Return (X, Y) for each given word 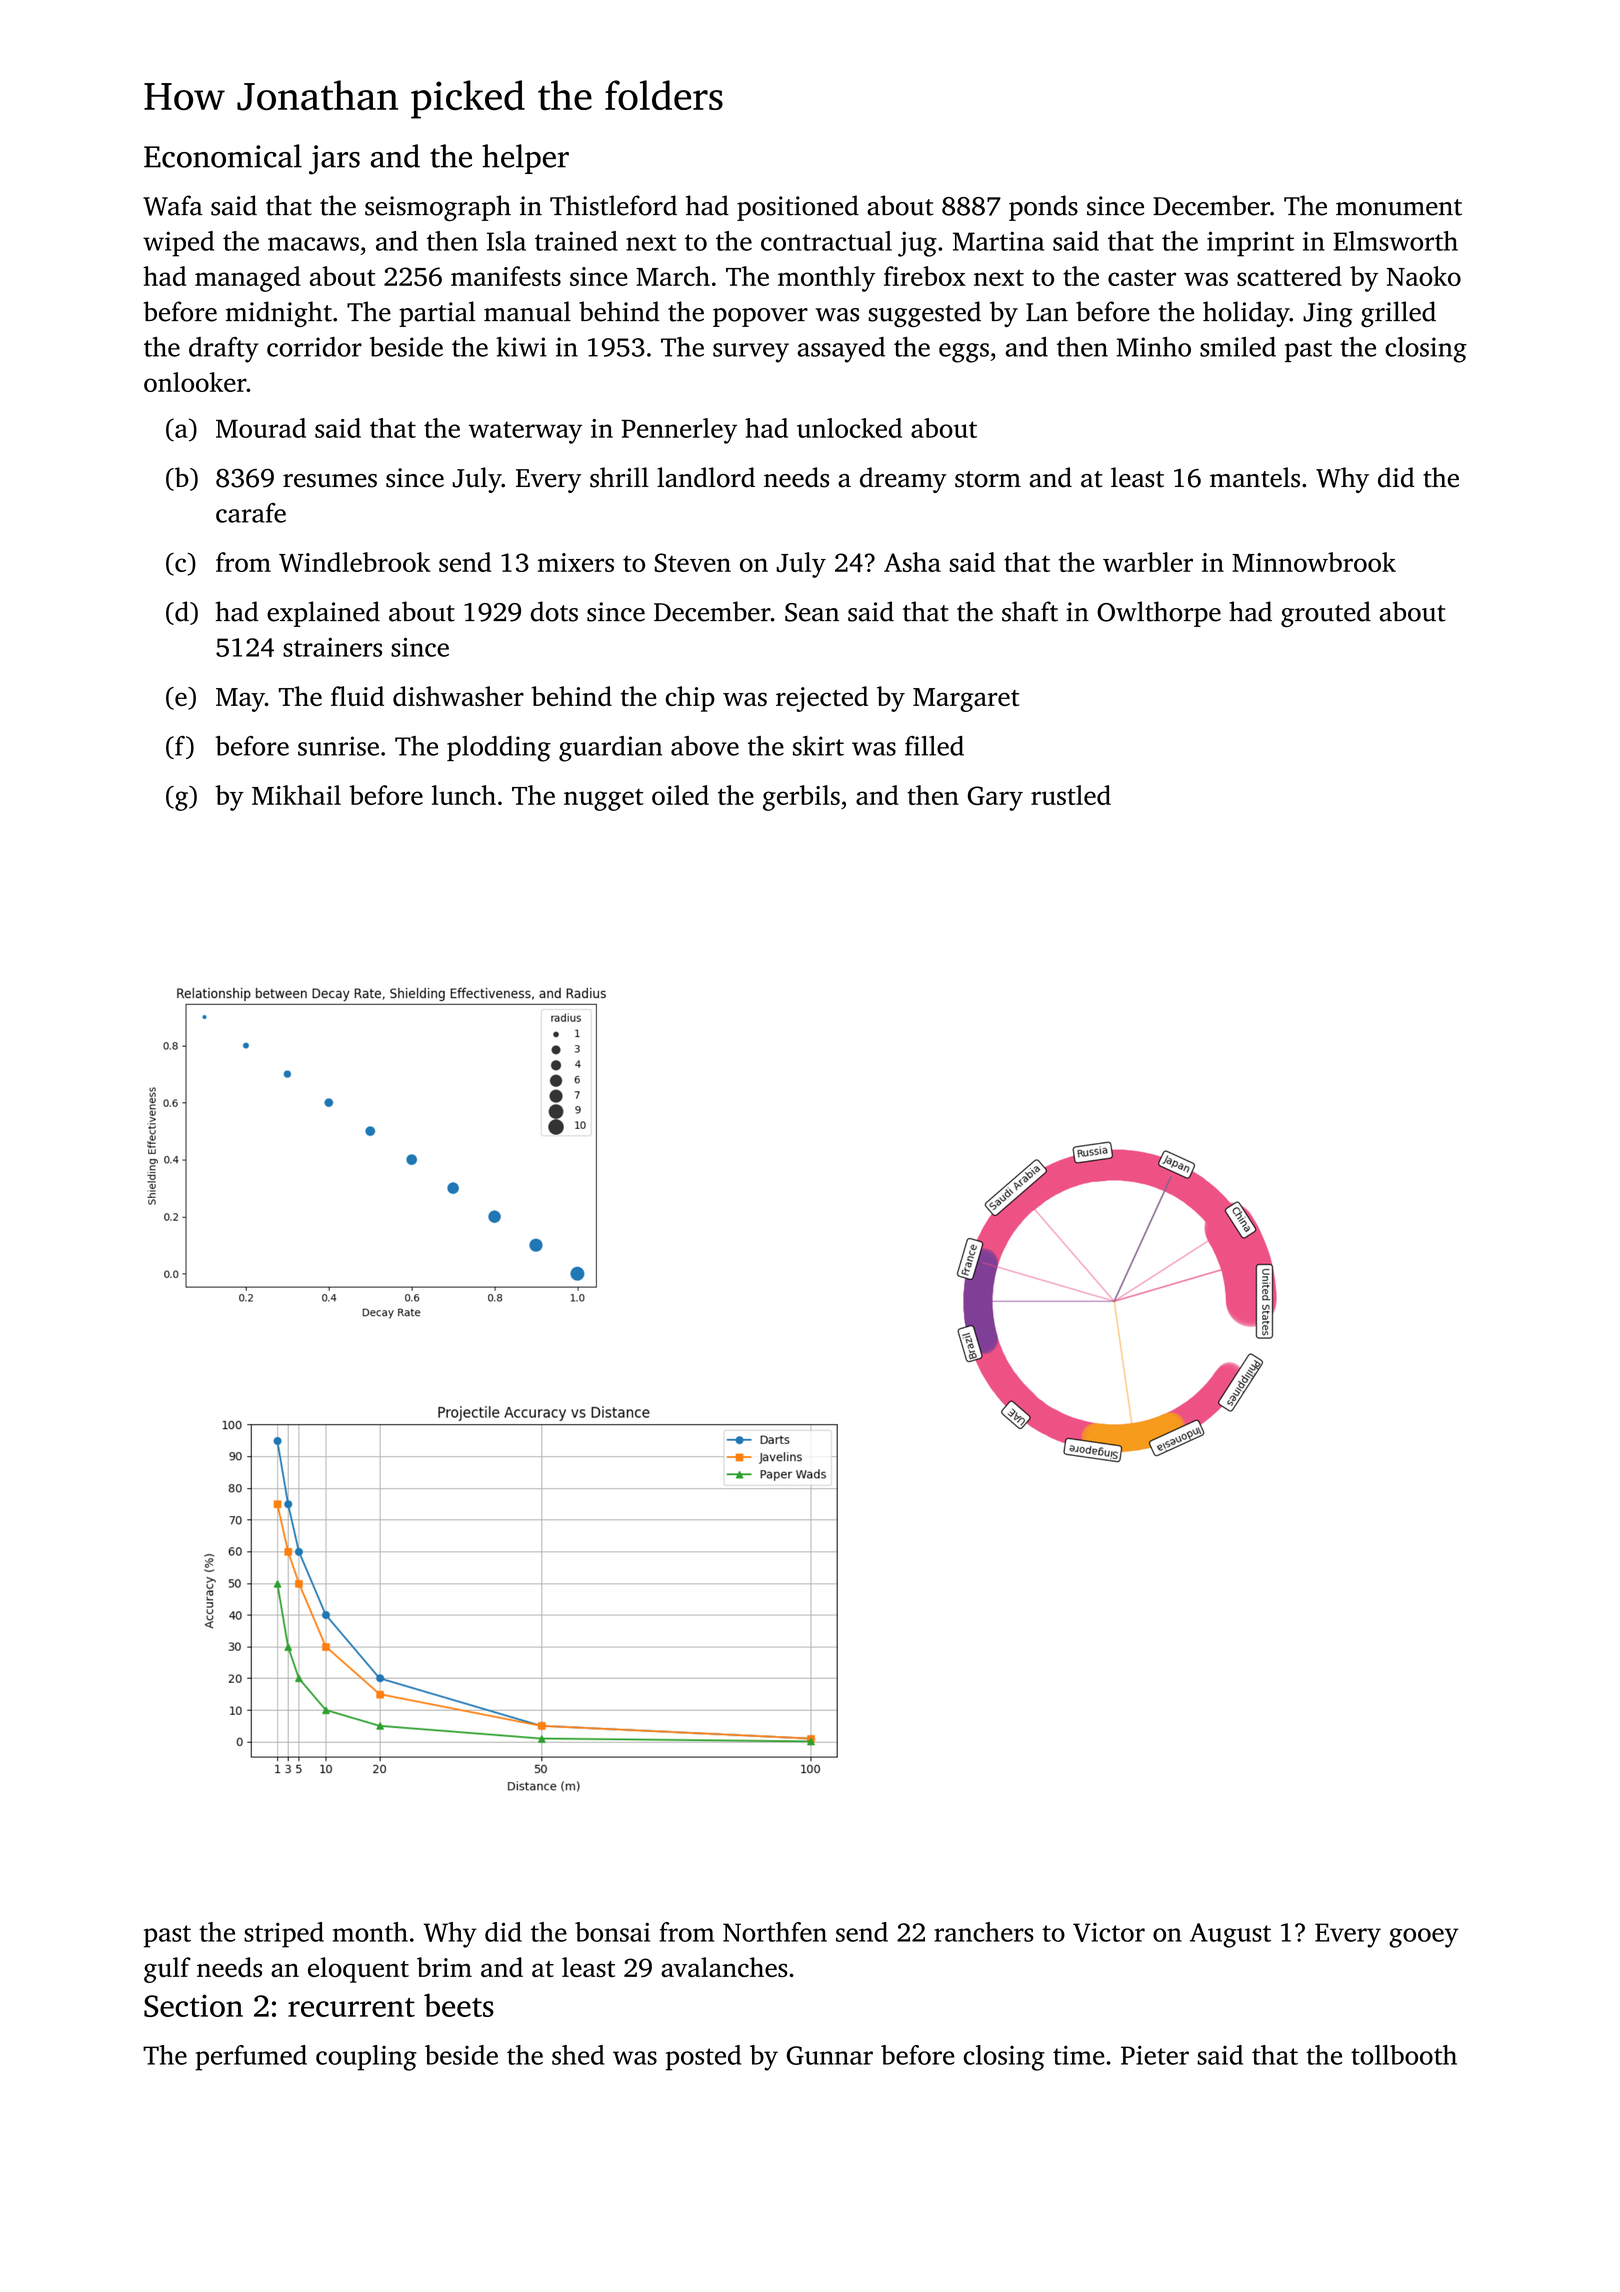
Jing (1328, 314)
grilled (1398, 314)
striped (284, 1935)
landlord (706, 477)
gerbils (801, 798)
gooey (1423, 1938)
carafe (251, 513)
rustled (1071, 795)
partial (437, 314)
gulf (167, 1970)
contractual (826, 241)
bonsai (612, 1932)
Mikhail (296, 795)
